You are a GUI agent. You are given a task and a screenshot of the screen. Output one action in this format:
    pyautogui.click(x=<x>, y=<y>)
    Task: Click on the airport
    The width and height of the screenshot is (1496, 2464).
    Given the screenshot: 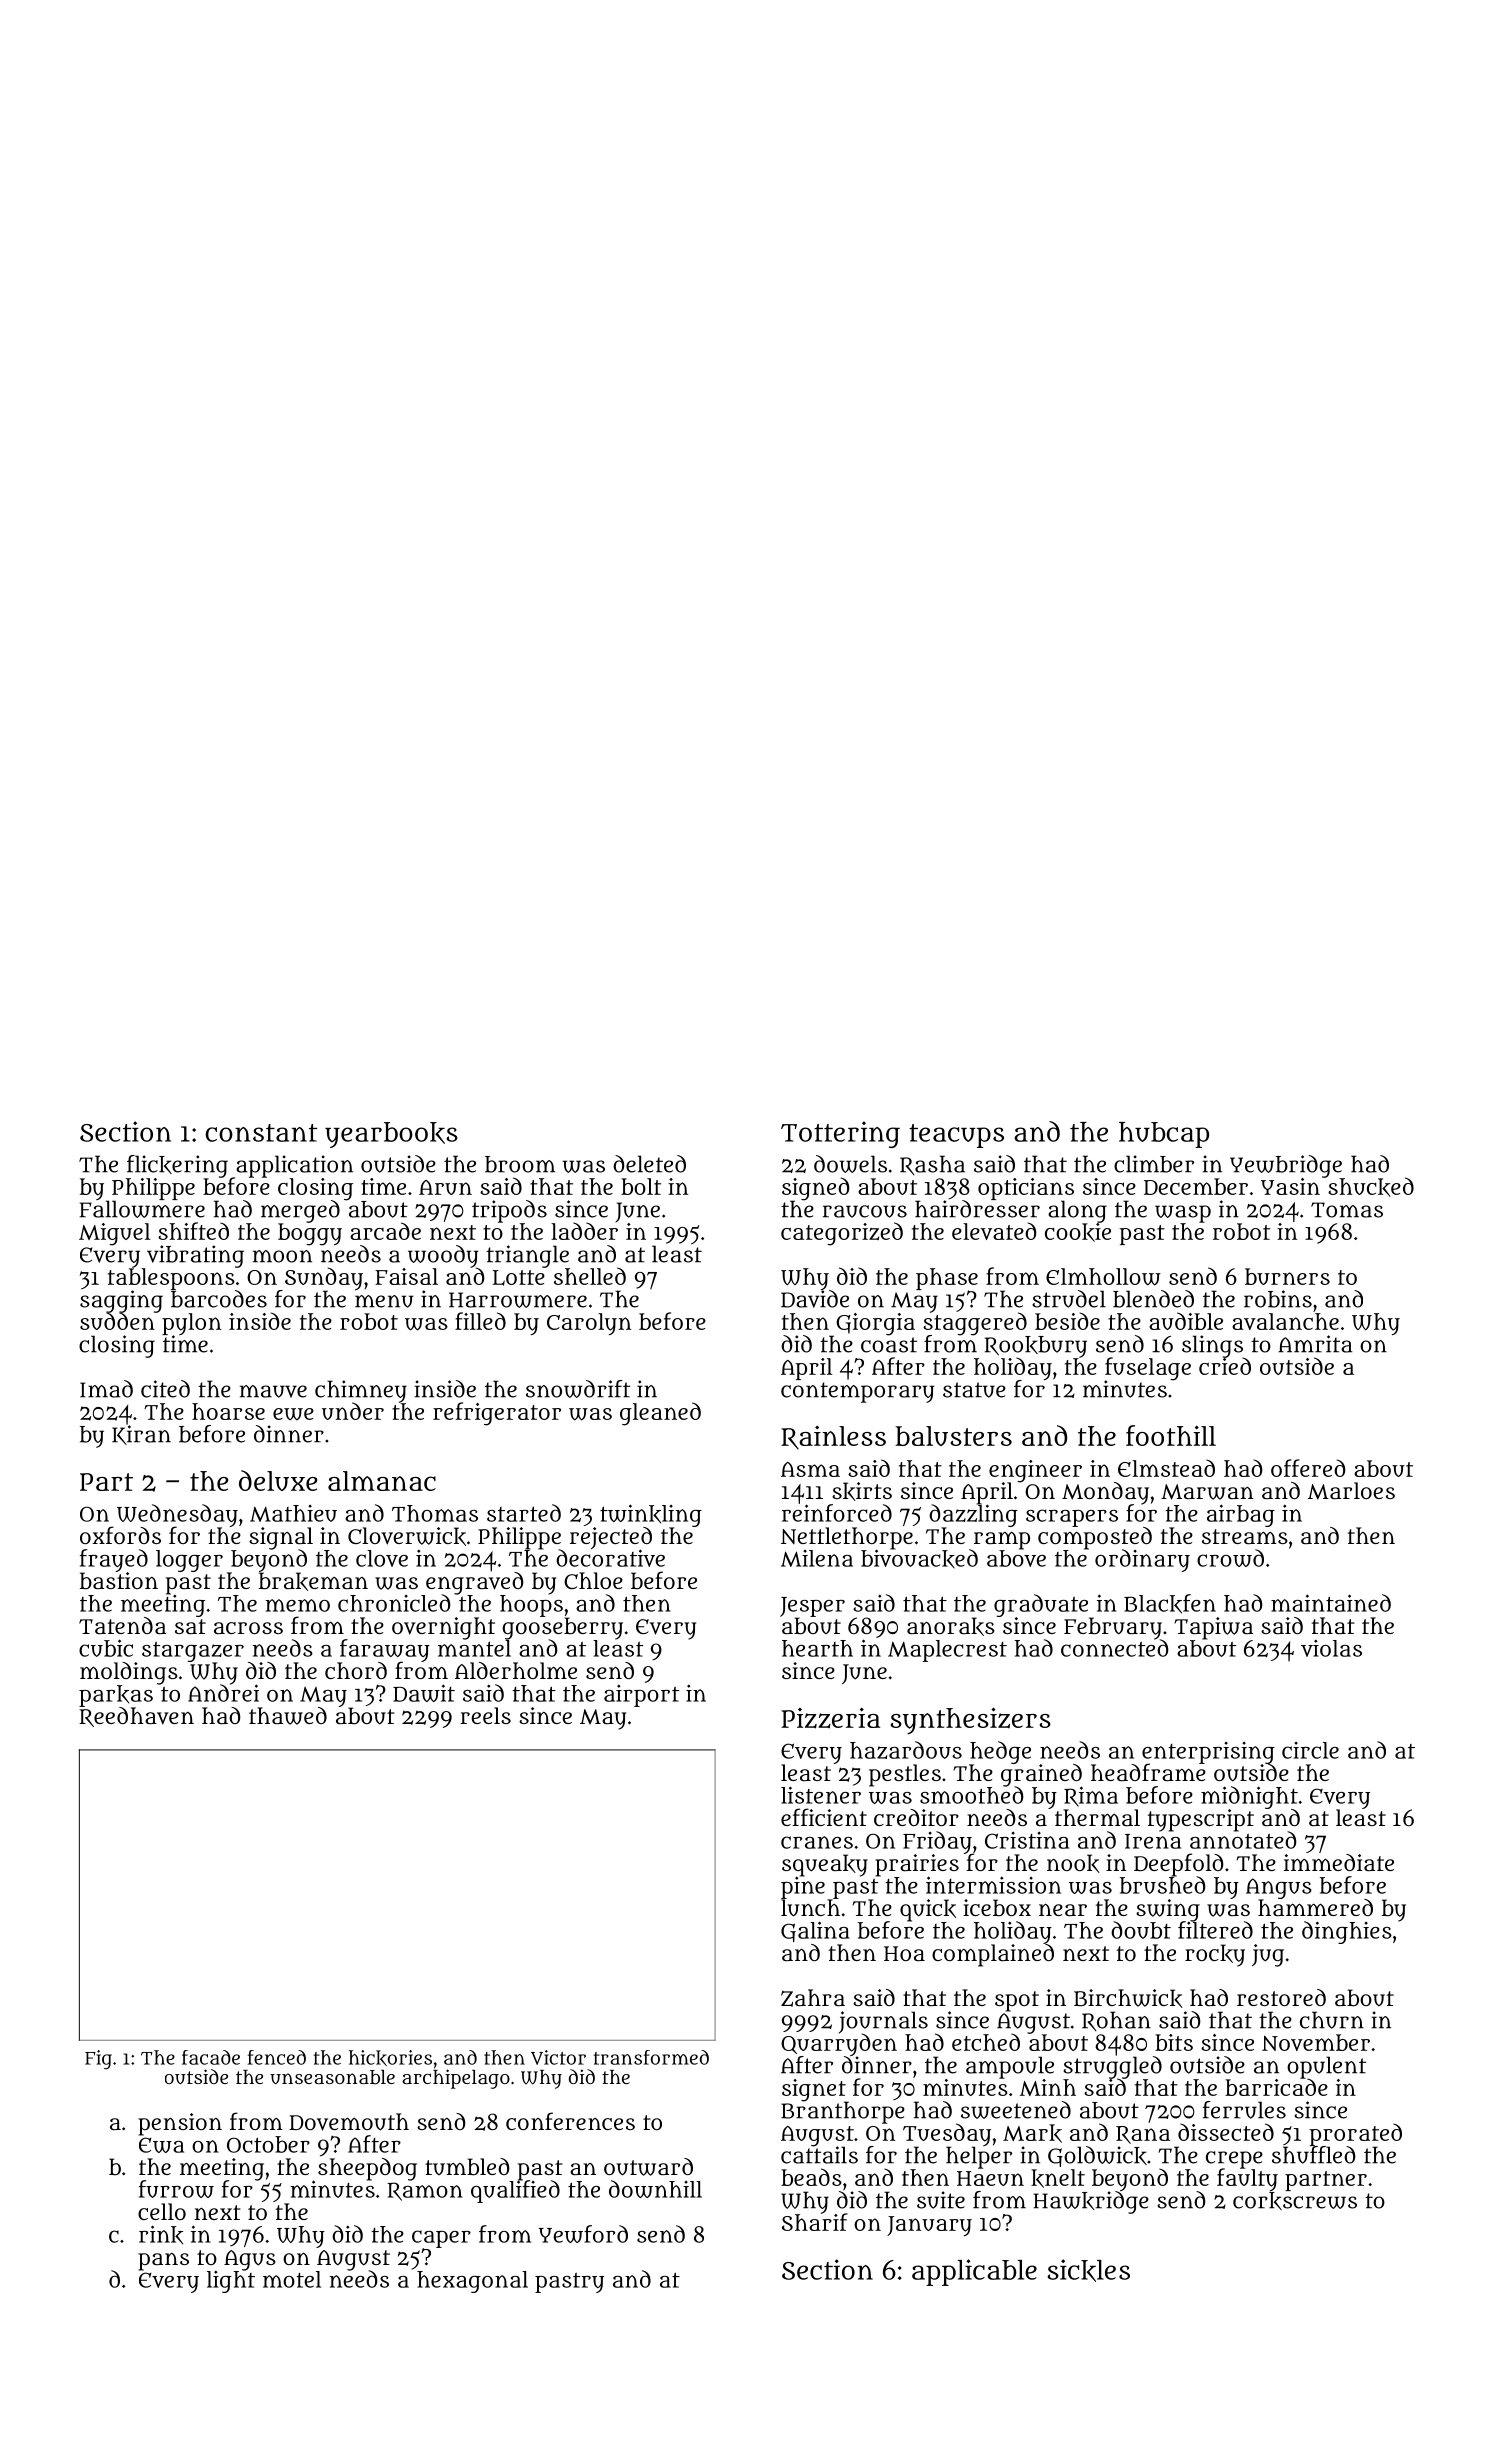 What is the action you would take?
    pyautogui.click(x=641, y=1696)
